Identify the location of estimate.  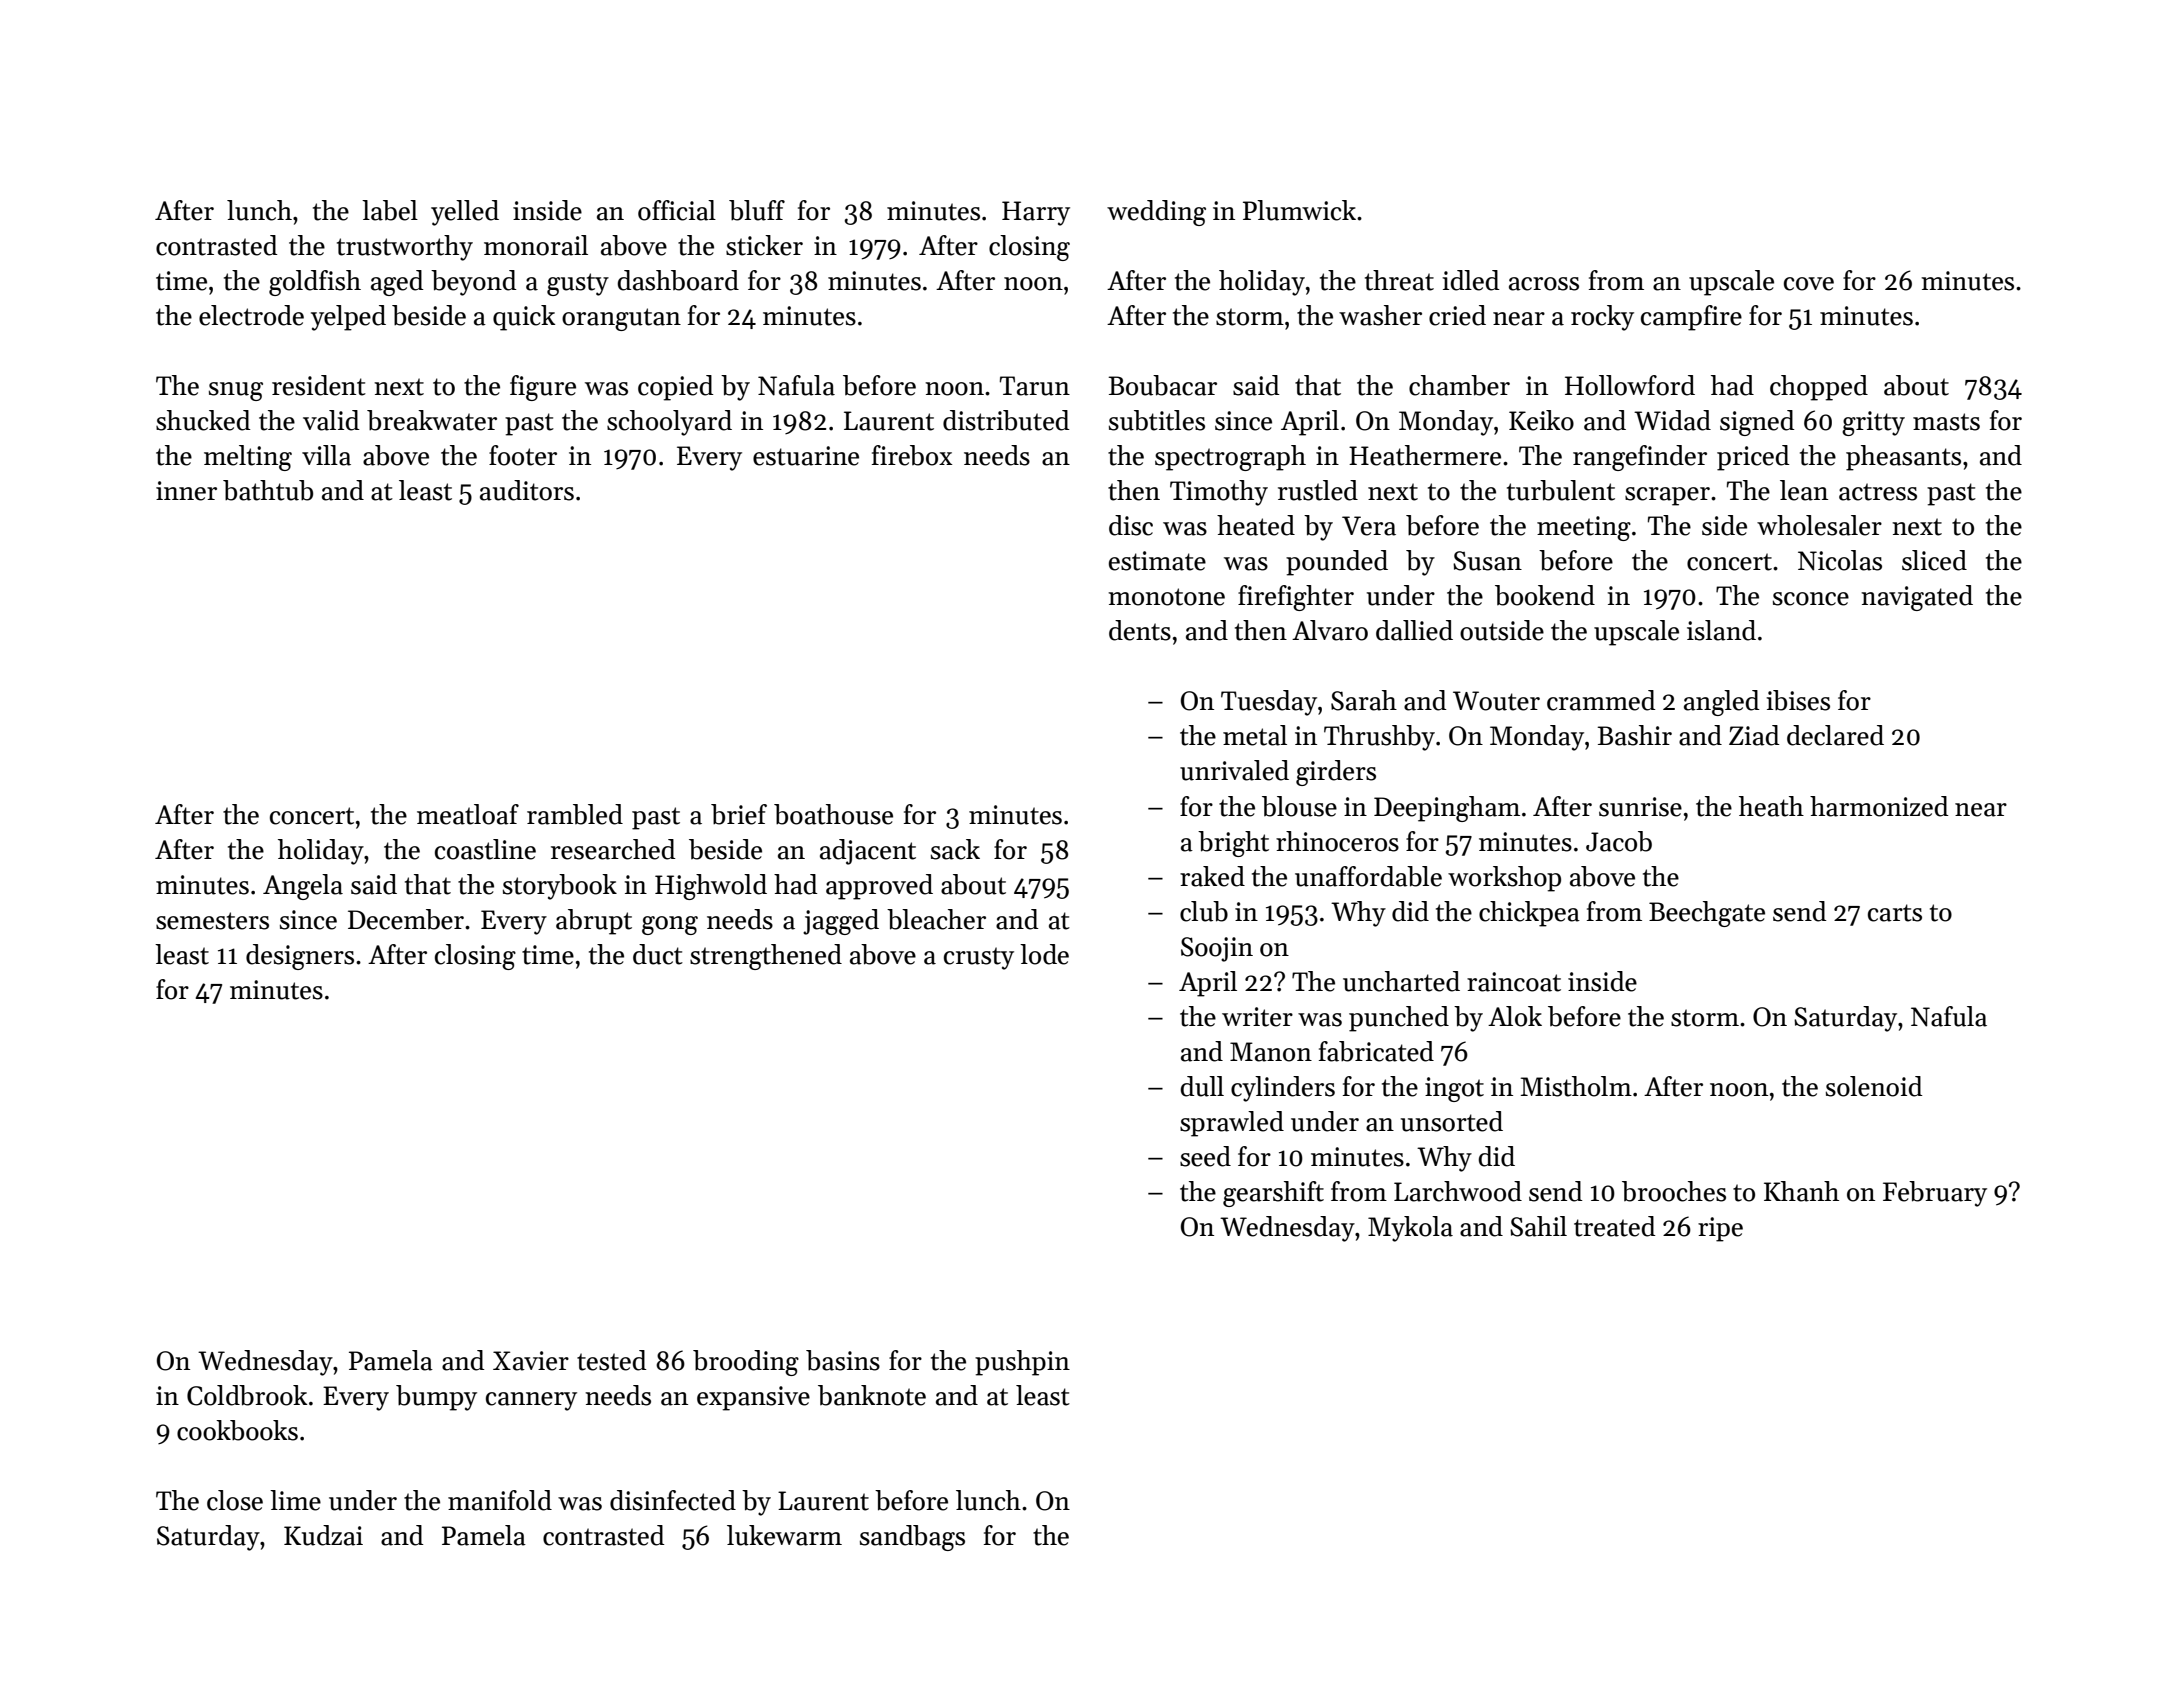
(1157, 561).
